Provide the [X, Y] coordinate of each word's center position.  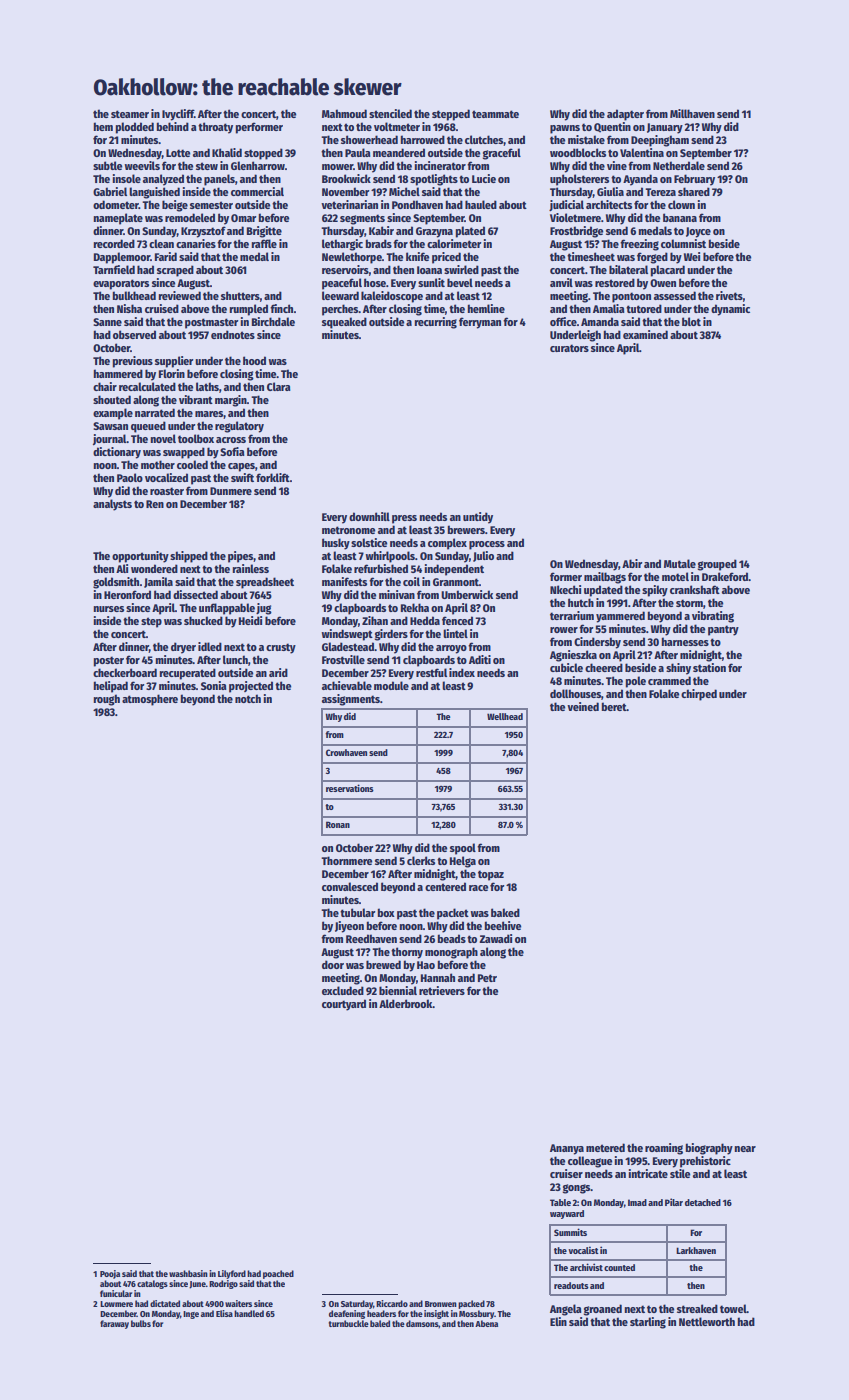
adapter [625, 115]
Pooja [110, 1274]
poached [278, 1274]
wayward [567, 1214]
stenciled [390, 113]
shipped [189, 557]
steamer [130, 114]
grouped [717, 565]
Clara [279, 386]
